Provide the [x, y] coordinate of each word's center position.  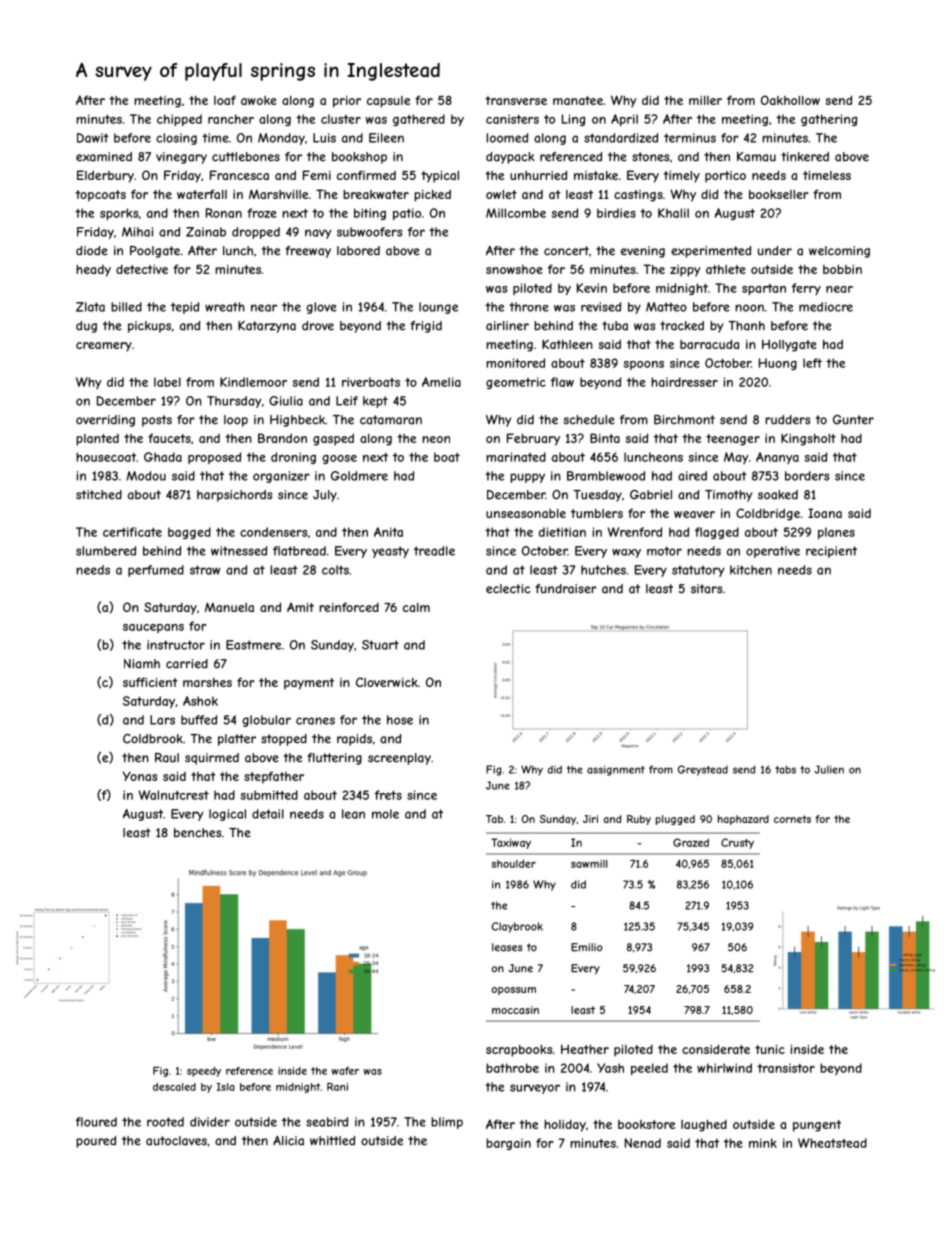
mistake [596, 175]
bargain [508, 1144]
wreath [225, 307]
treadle [434, 551]
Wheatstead [832, 1143]
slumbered [106, 551]
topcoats [100, 196]
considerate [716, 1049]
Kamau [756, 157]
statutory [698, 571]
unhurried [538, 175]
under [775, 251]
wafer [345, 1071]
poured [96, 1142]
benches [197, 833]
